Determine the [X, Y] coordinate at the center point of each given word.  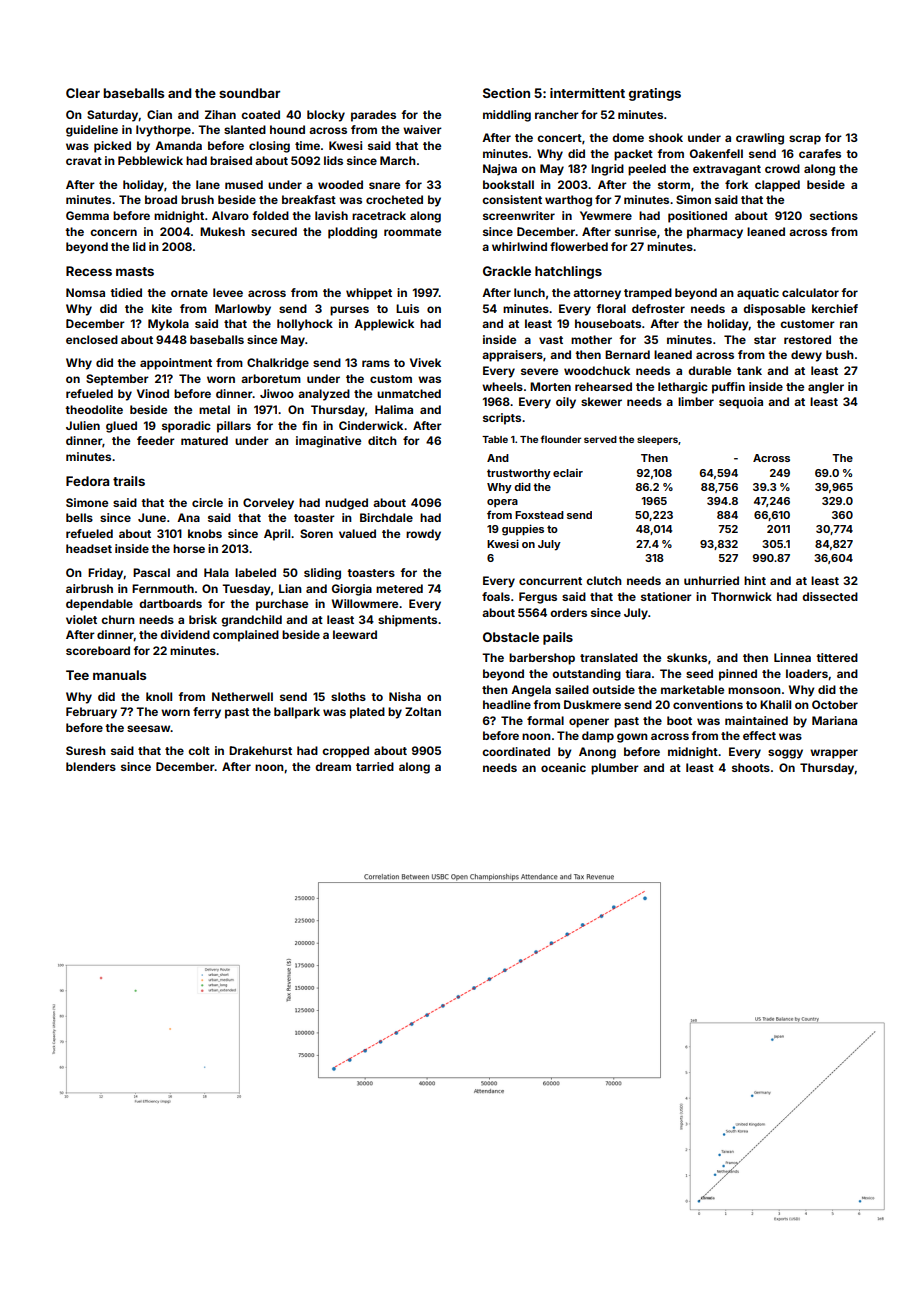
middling [507, 116]
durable [709, 370]
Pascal [151, 572]
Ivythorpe [163, 131]
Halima [394, 409]
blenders [91, 766]
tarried [375, 766]
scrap [805, 140]
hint [755, 580]
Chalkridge [278, 364]
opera [502, 503]
